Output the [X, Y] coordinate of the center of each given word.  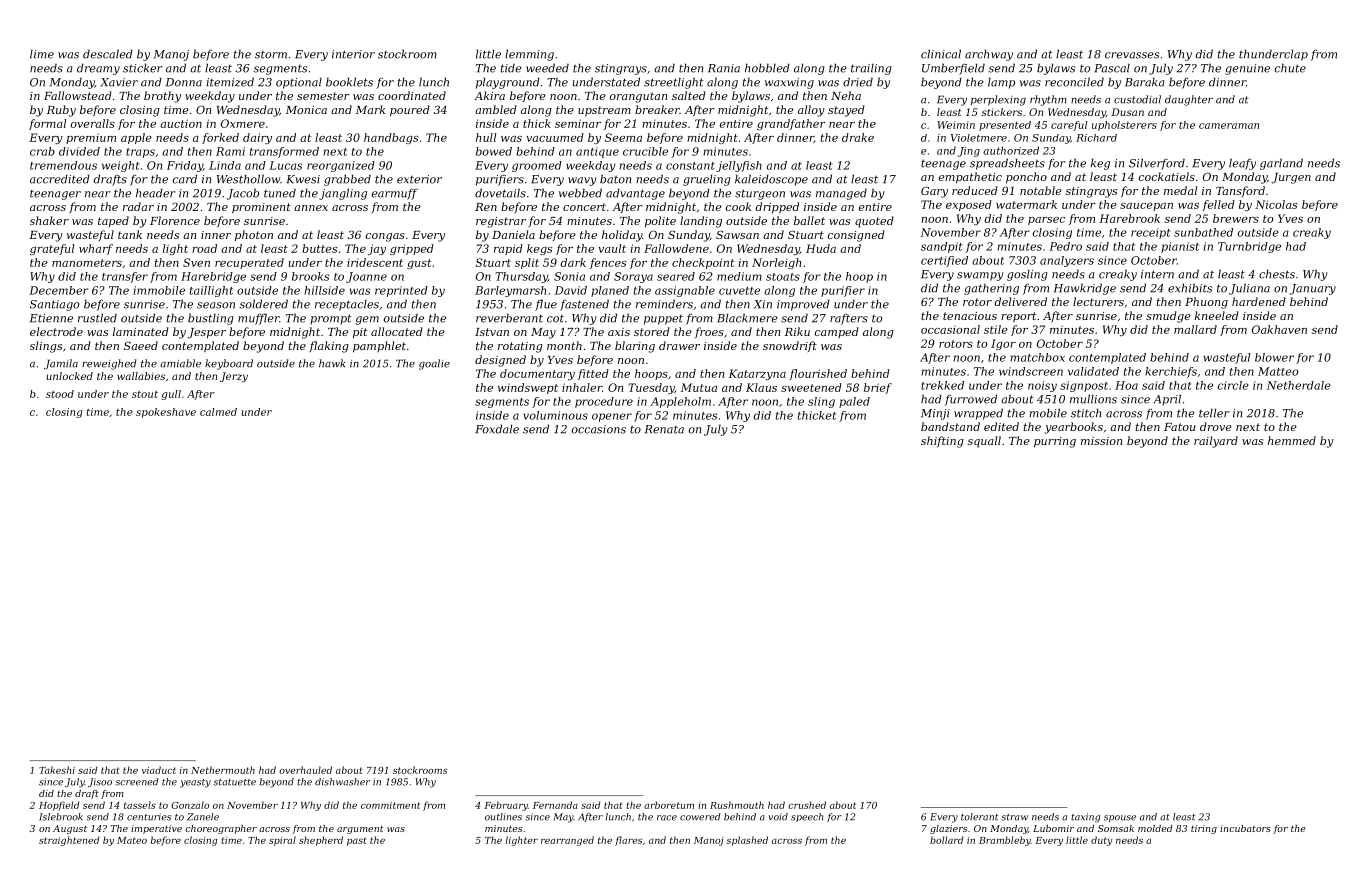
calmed [218, 412]
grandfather [791, 124]
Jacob [242, 194]
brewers [1236, 218]
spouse [1120, 818]
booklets [349, 82]
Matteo [1278, 371]
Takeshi [57, 770]
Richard [1096, 138]
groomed [537, 166]
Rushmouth [737, 805]
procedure [604, 402]
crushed [807, 805]
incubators [1245, 828]
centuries [149, 817]
